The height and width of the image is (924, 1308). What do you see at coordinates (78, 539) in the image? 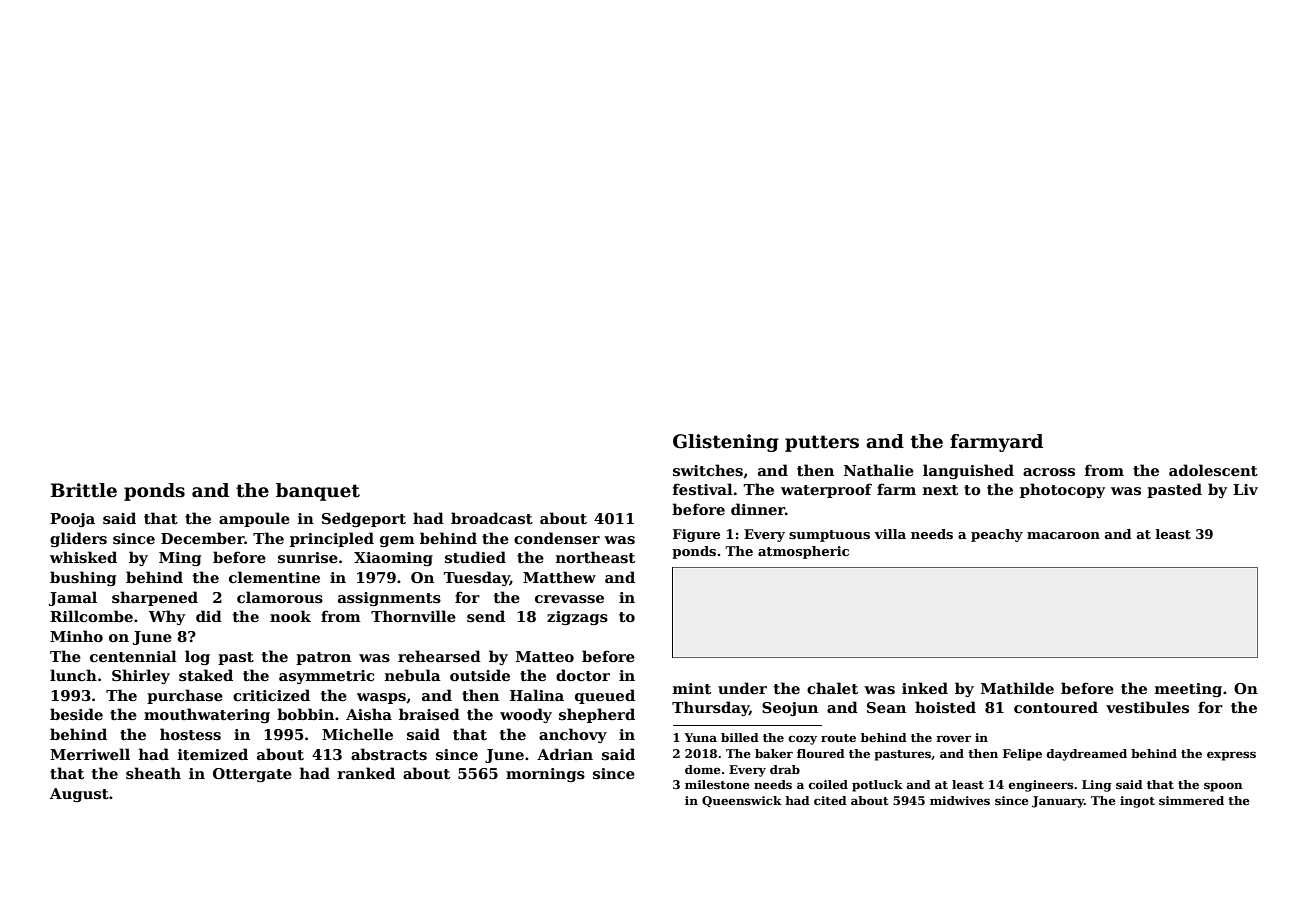
I see `gliders` at bounding box center [78, 539].
